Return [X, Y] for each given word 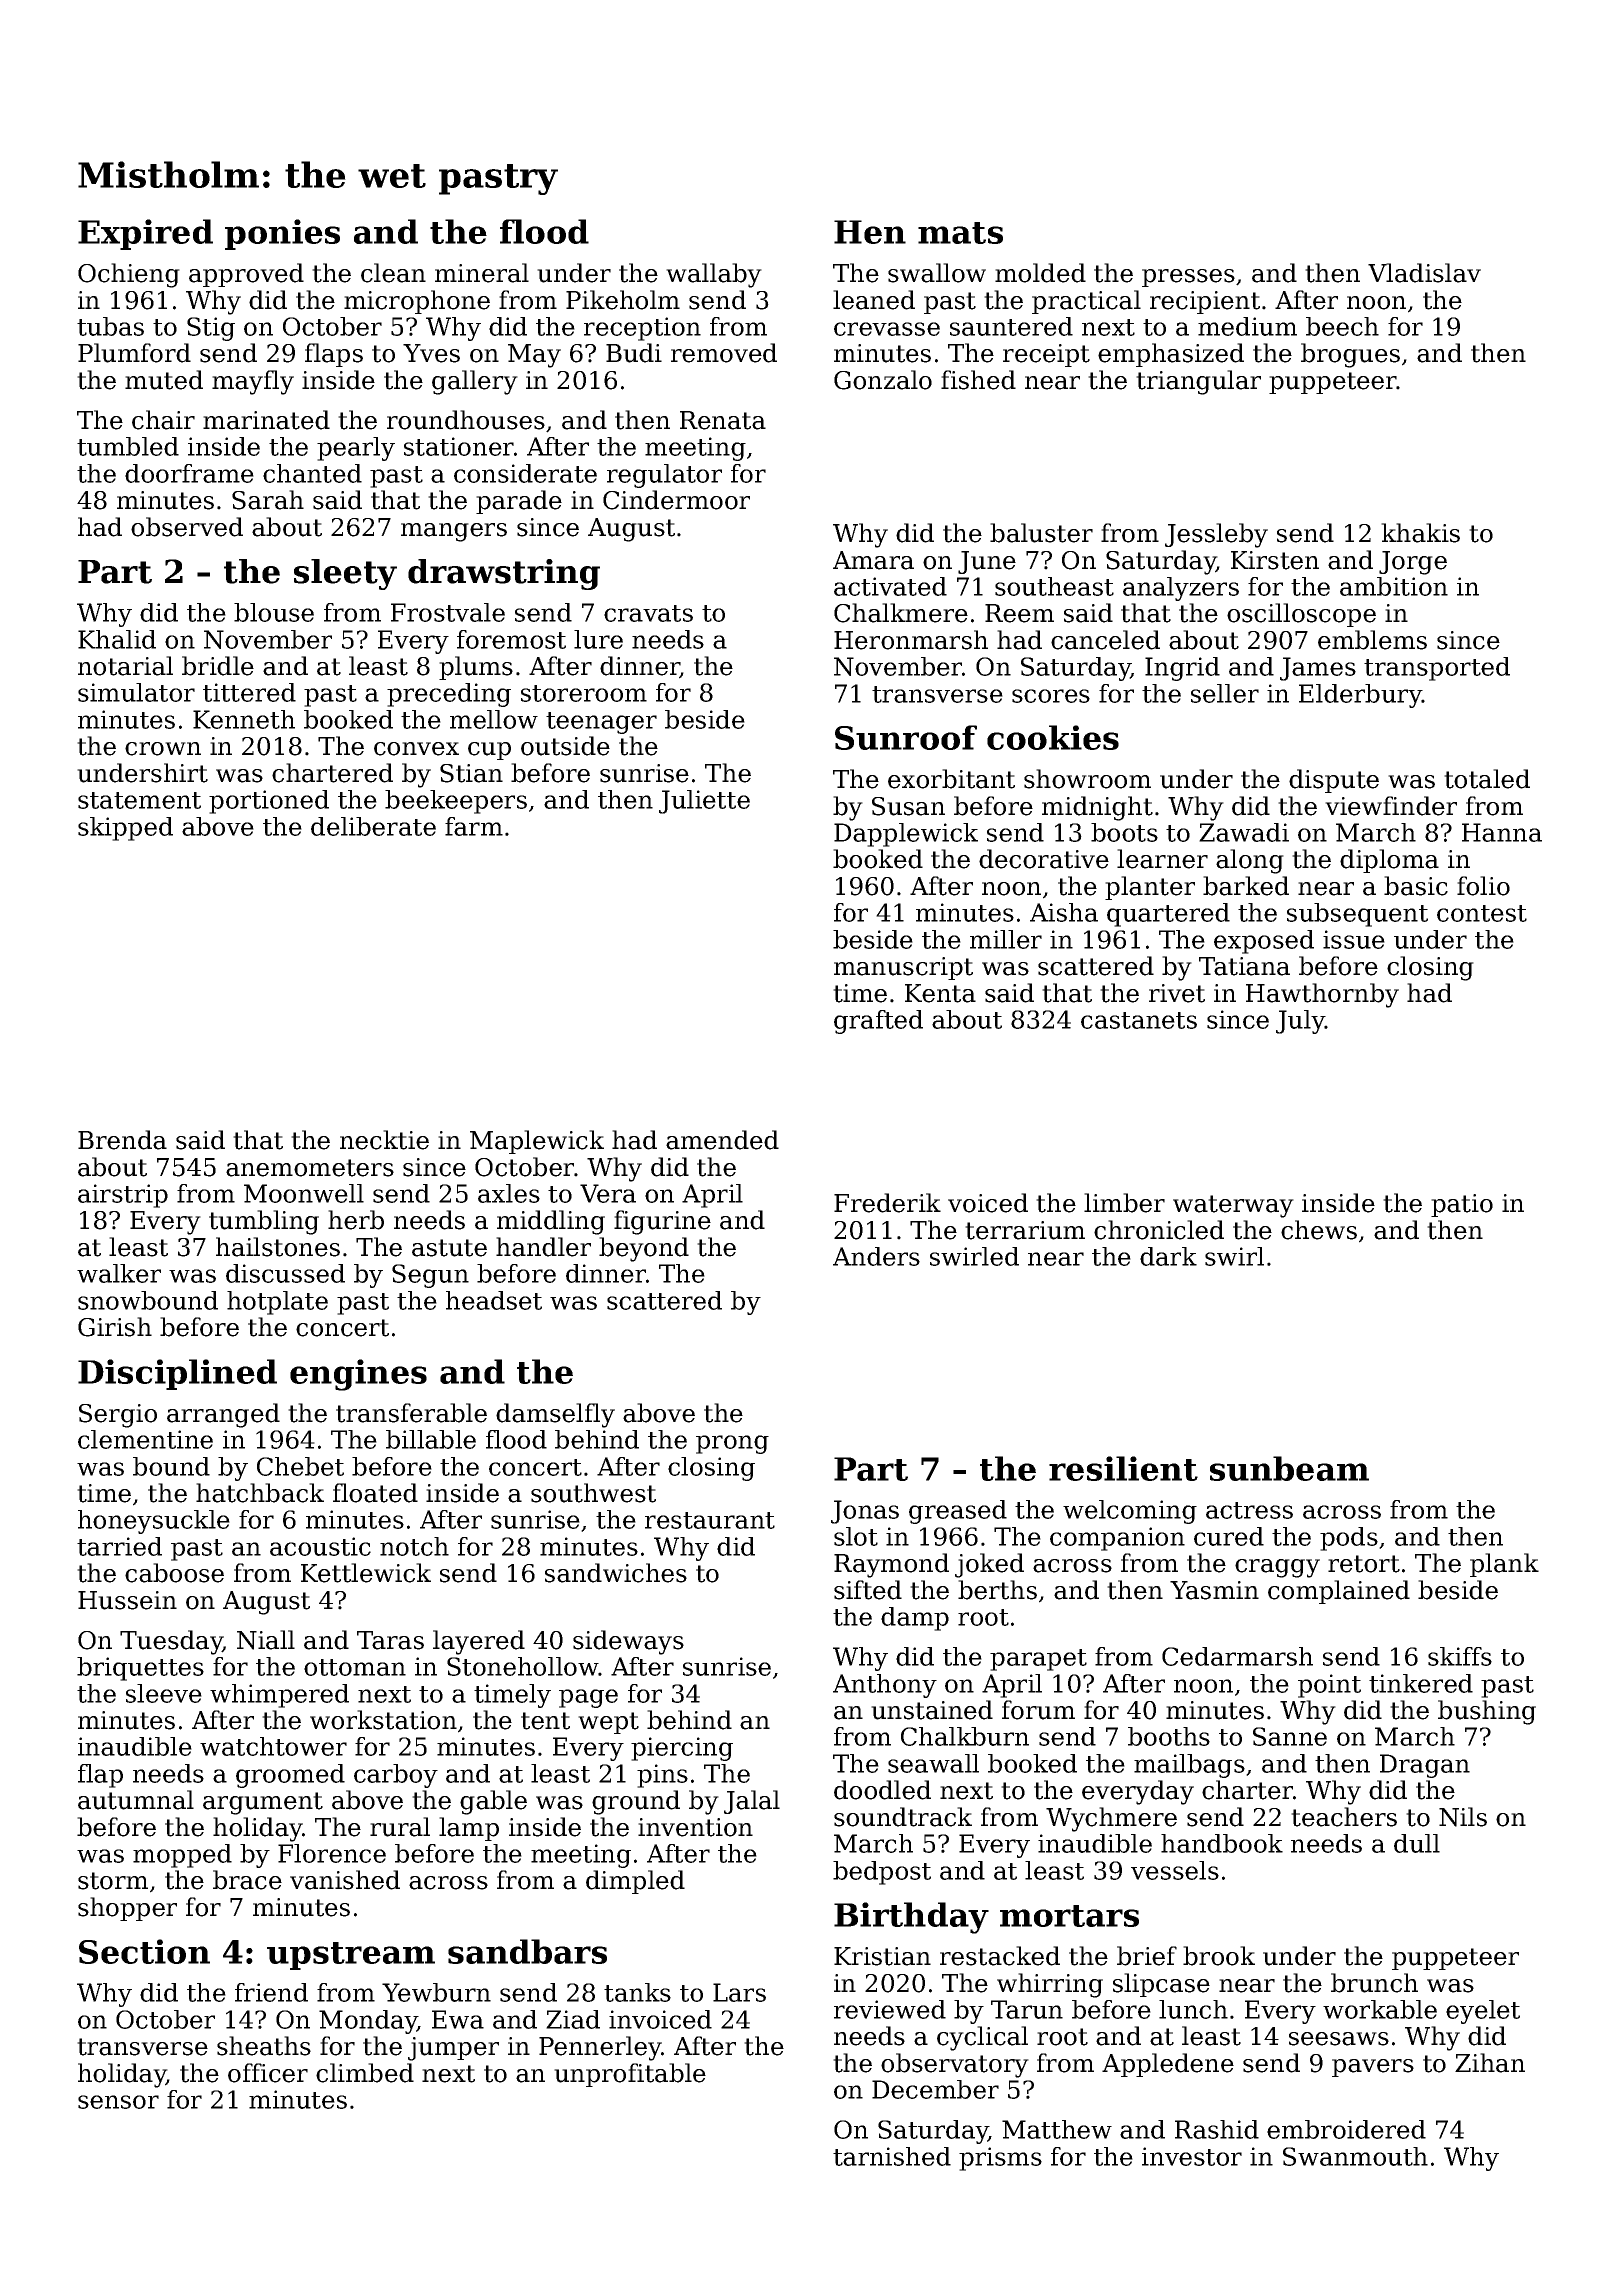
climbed [365, 2073]
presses [1188, 278]
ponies [282, 234]
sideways [628, 1642]
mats [960, 233]
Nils [1463, 1817]
